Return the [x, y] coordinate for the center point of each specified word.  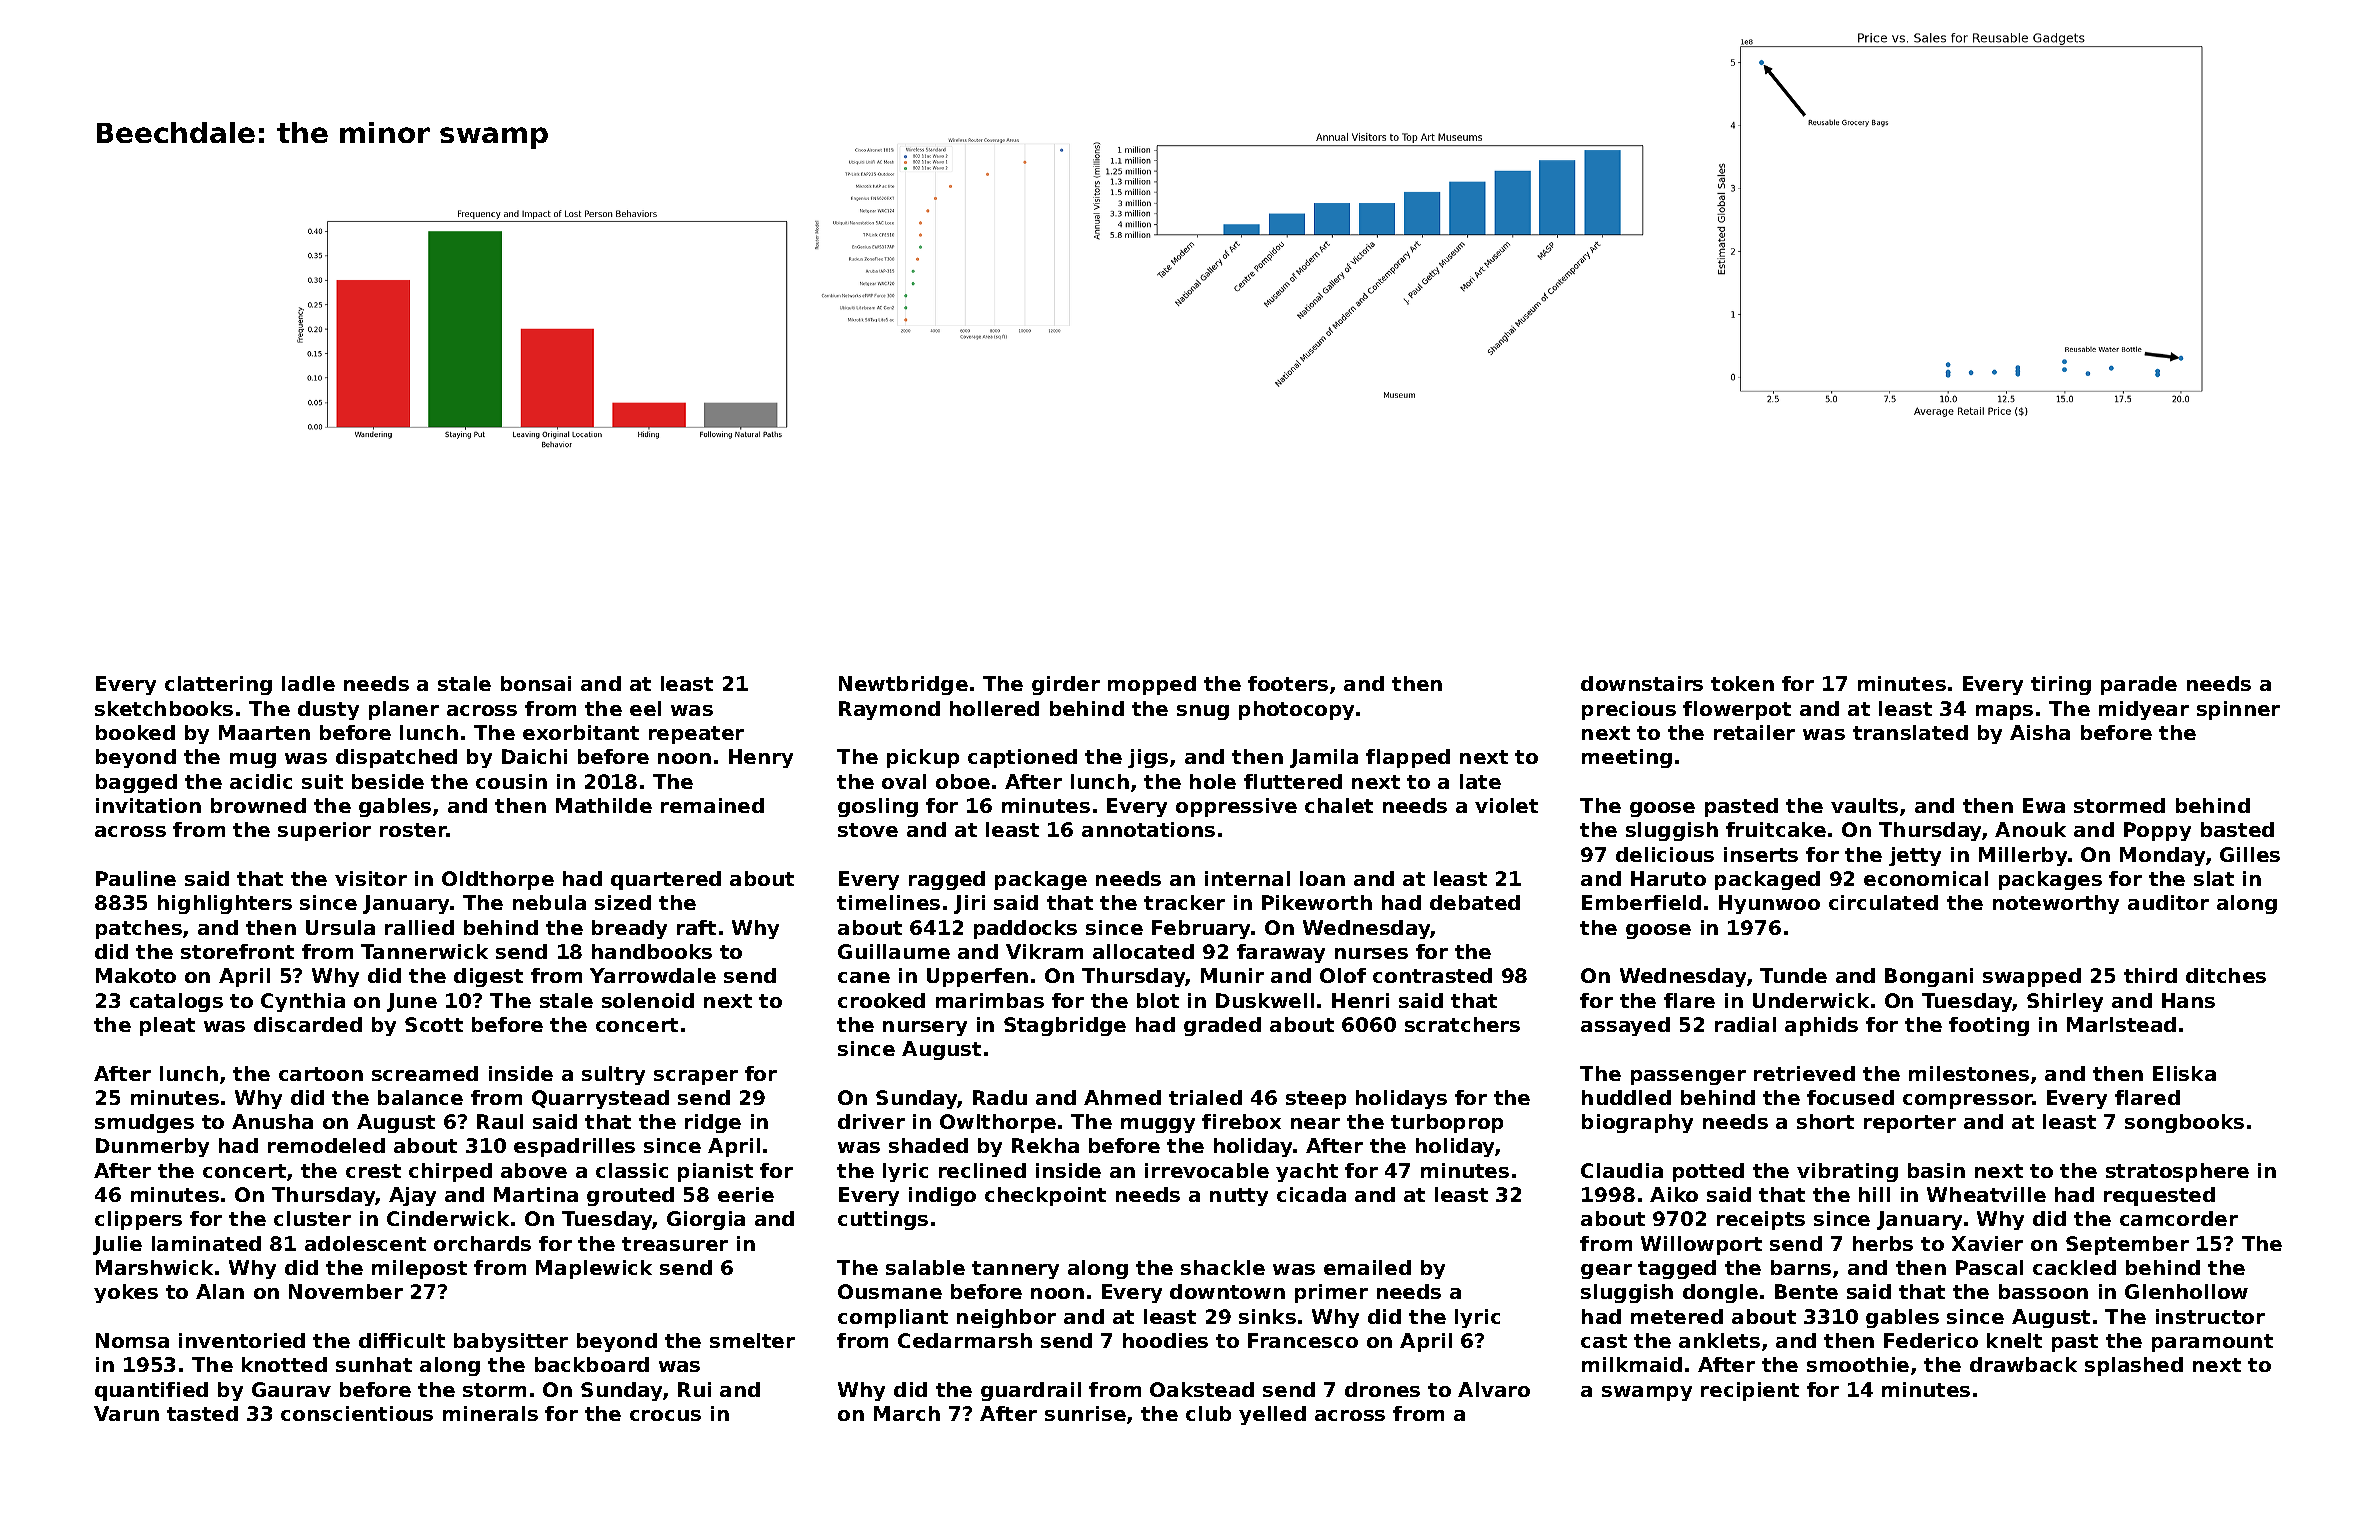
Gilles [2250, 854]
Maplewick [594, 1269]
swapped [2032, 977]
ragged [947, 880]
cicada [1311, 1194]
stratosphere [2177, 1172]
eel [645, 708]
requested [2159, 1196]
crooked [881, 1000]
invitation [148, 805]
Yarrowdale [653, 975]
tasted [202, 1413]
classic [632, 1170]
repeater [696, 735]
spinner [2238, 710]
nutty [1239, 1197]
